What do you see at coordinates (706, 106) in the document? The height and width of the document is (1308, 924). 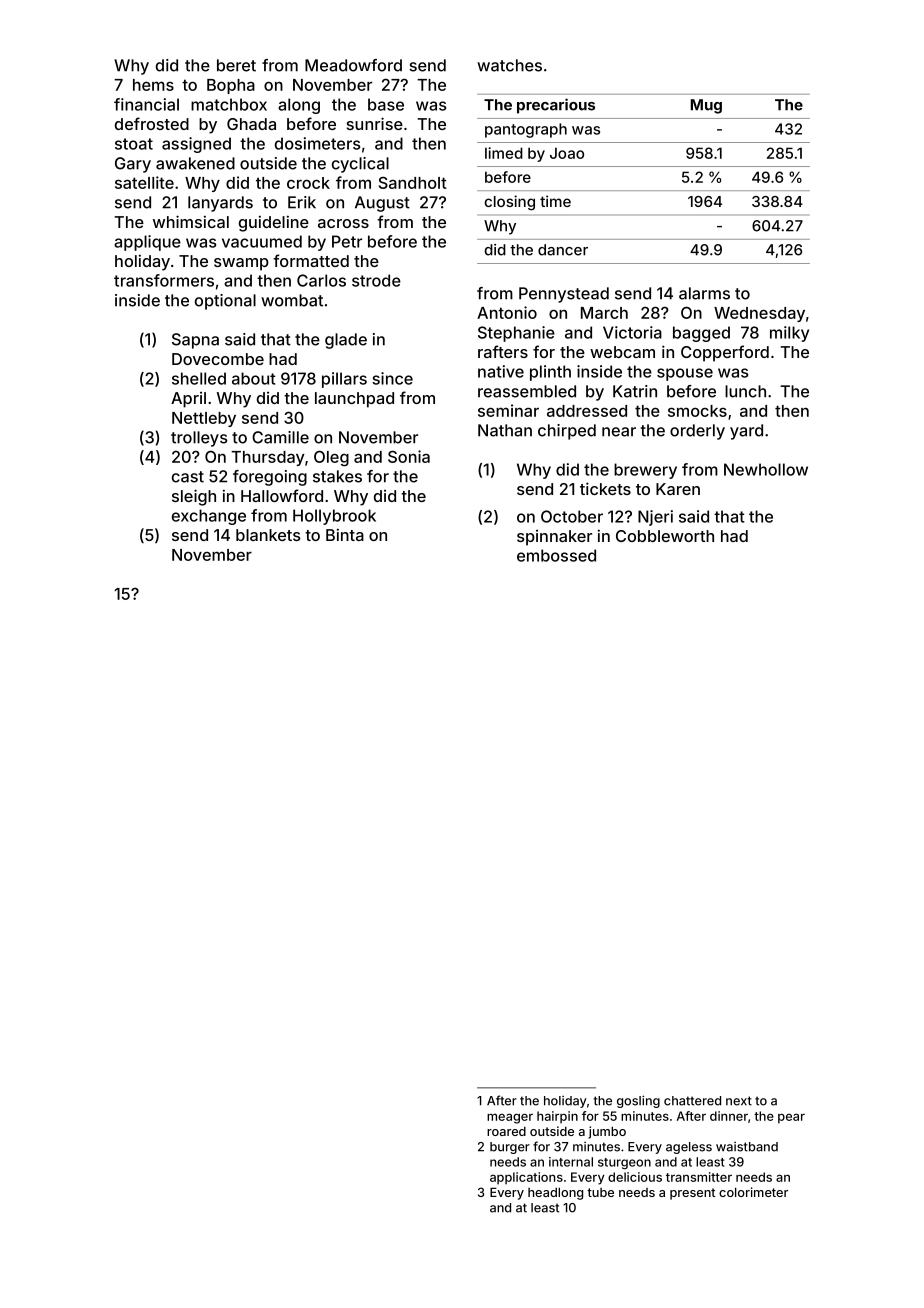 I see `Mug` at bounding box center [706, 106].
